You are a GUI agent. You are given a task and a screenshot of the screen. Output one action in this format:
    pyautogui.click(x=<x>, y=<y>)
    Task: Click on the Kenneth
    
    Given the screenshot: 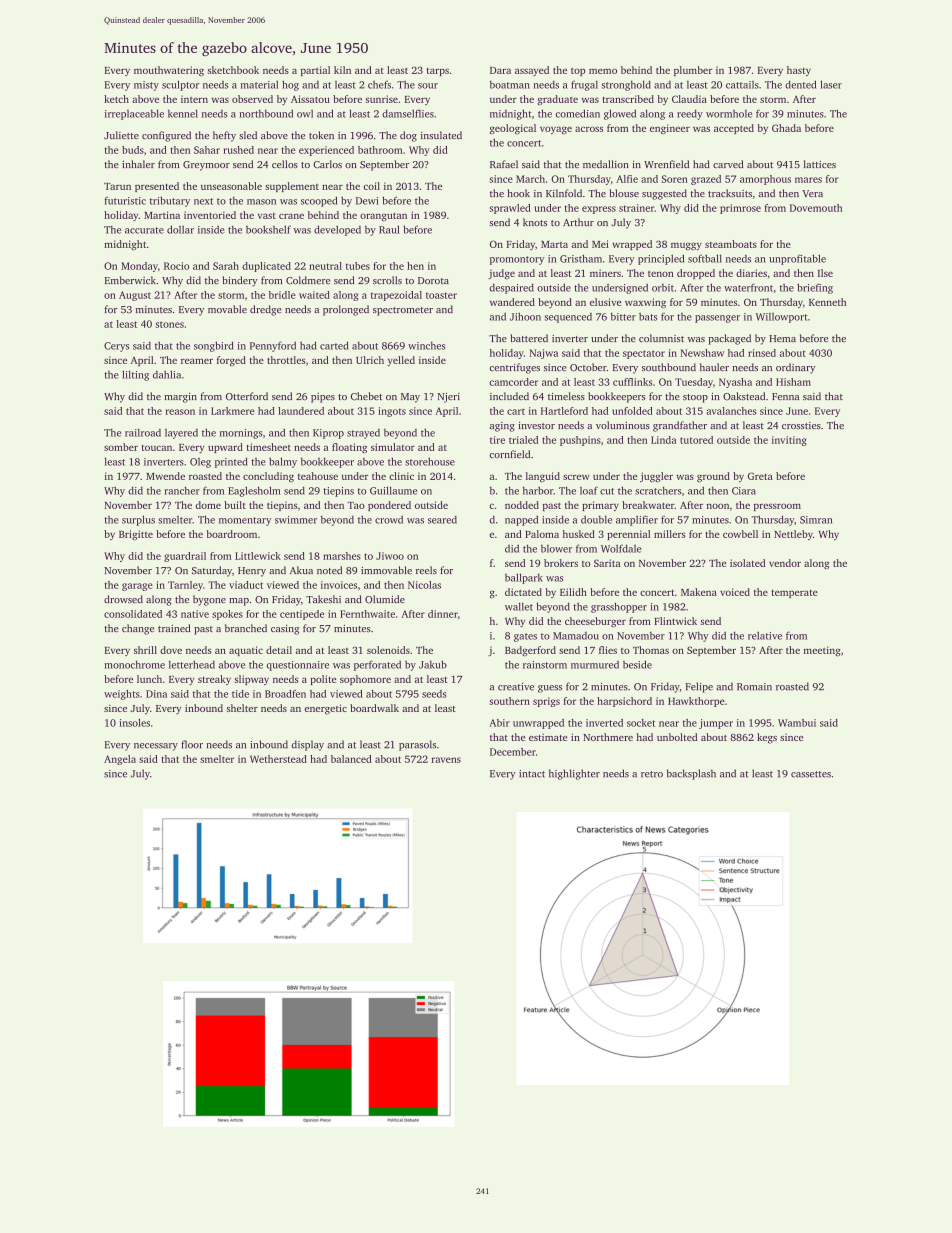 What is the action you would take?
    pyautogui.click(x=827, y=302)
